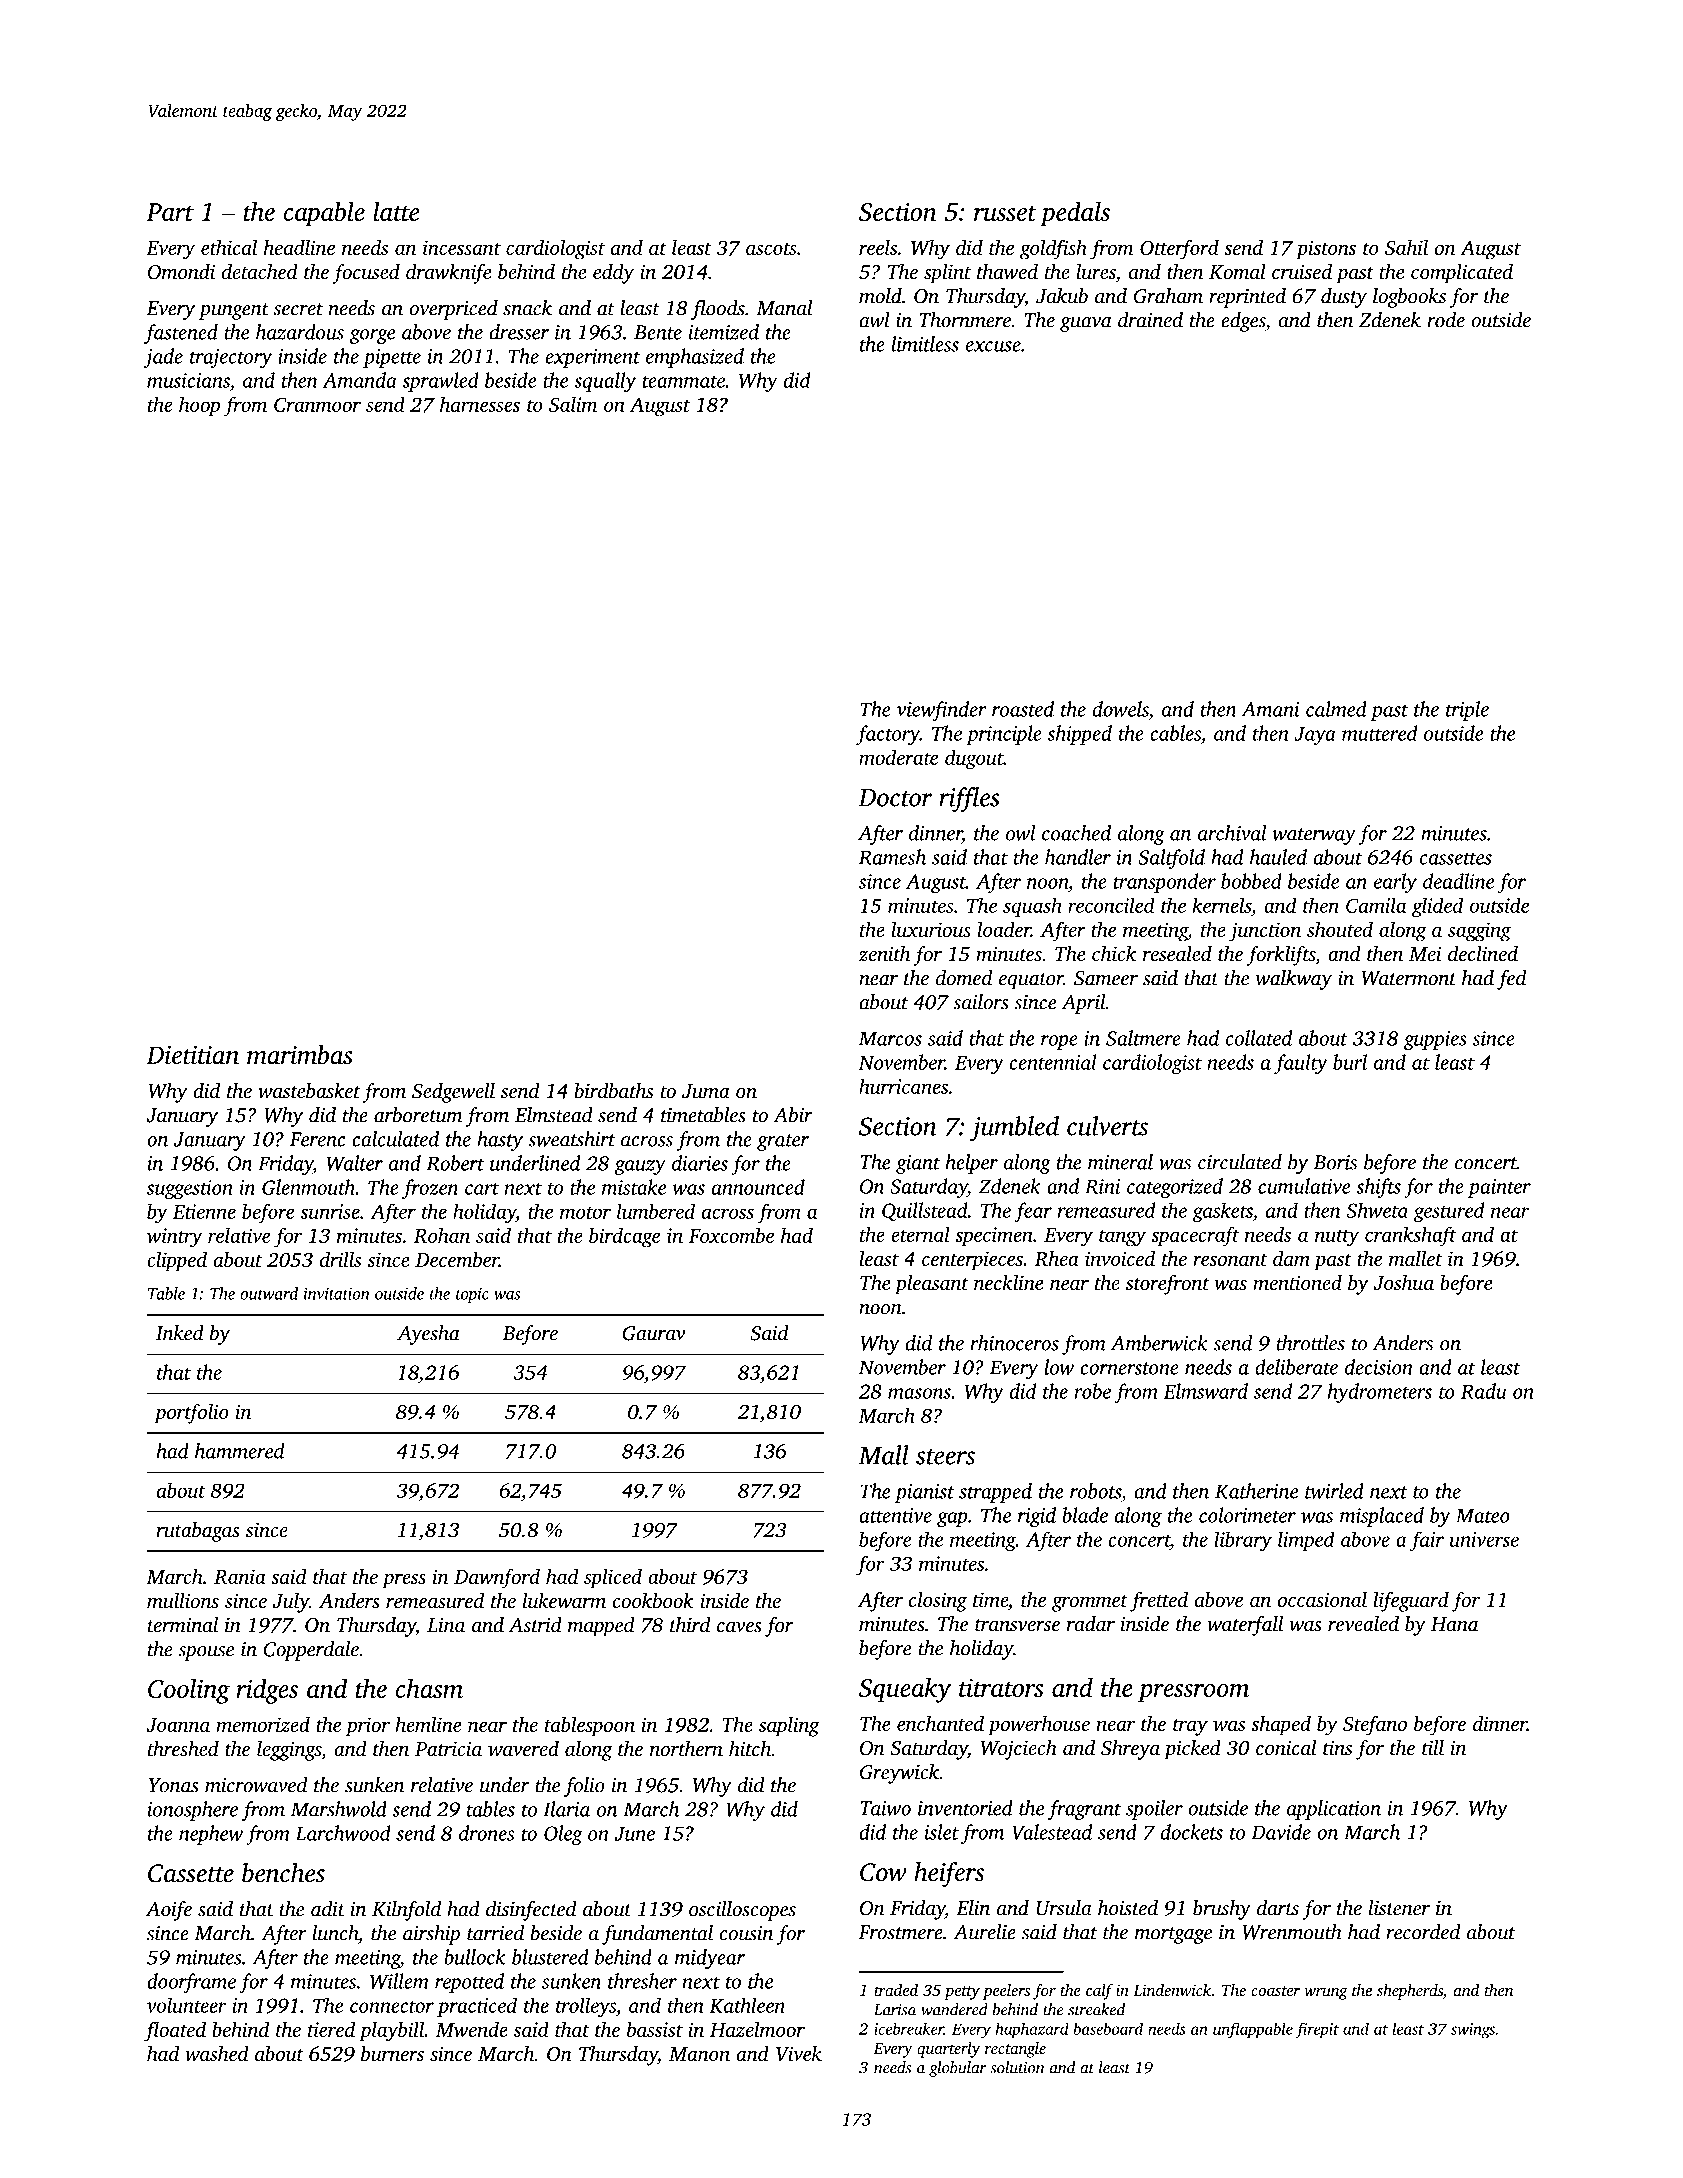  I want to click on walkway, so click(1294, 980).
